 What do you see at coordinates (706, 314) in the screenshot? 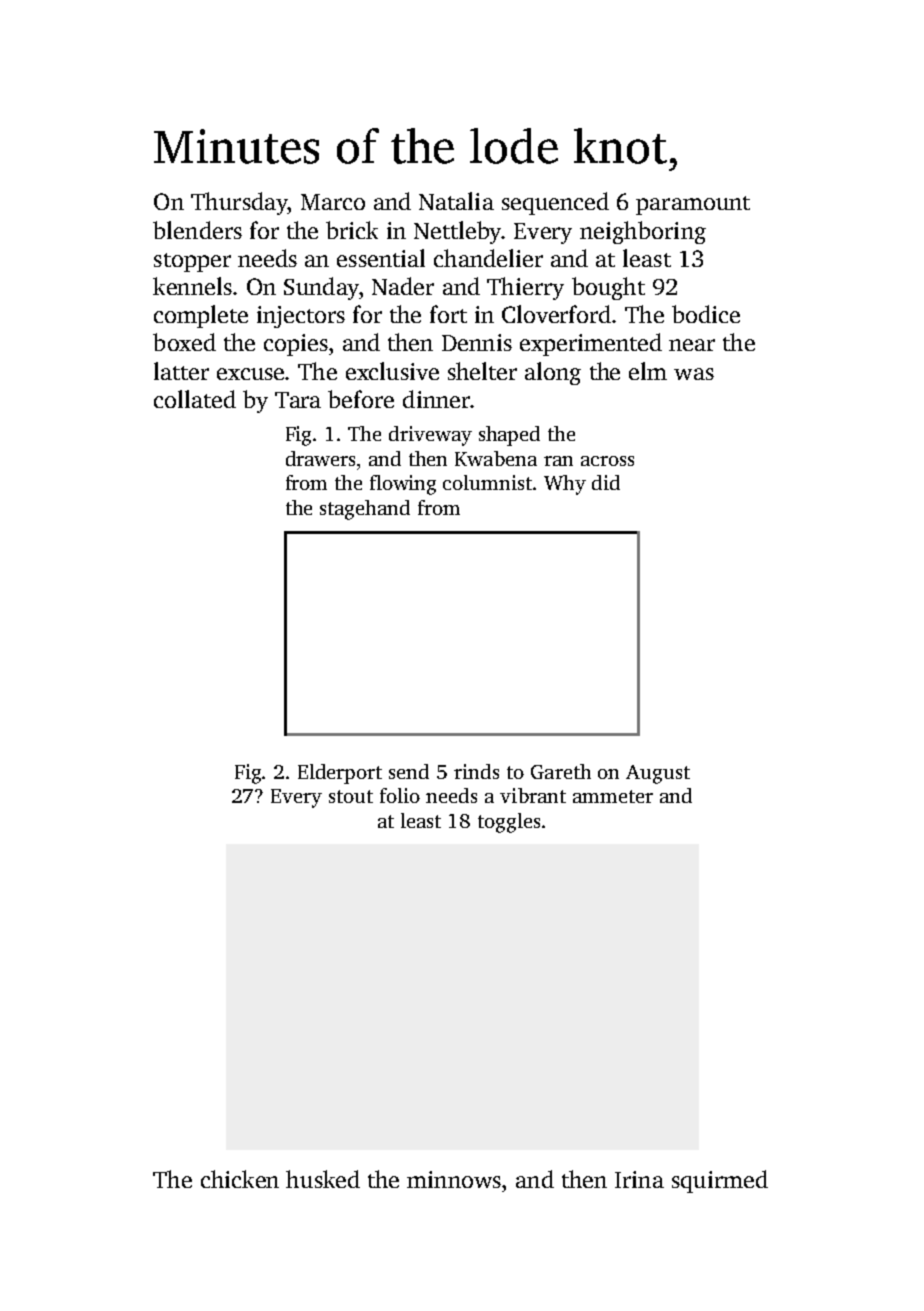
I see `bodice` at bounding box center [706, 314].
